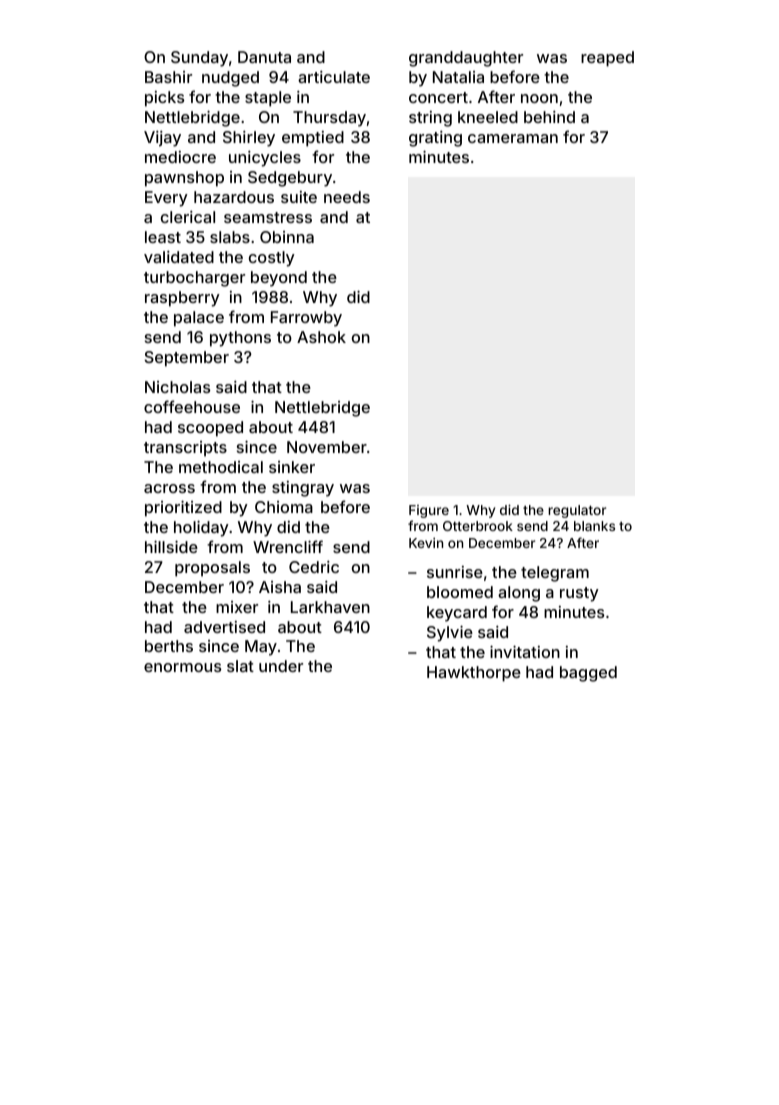  Describe the element at coordinates (182, 299) in the page. I see `raspberry` at that location.
